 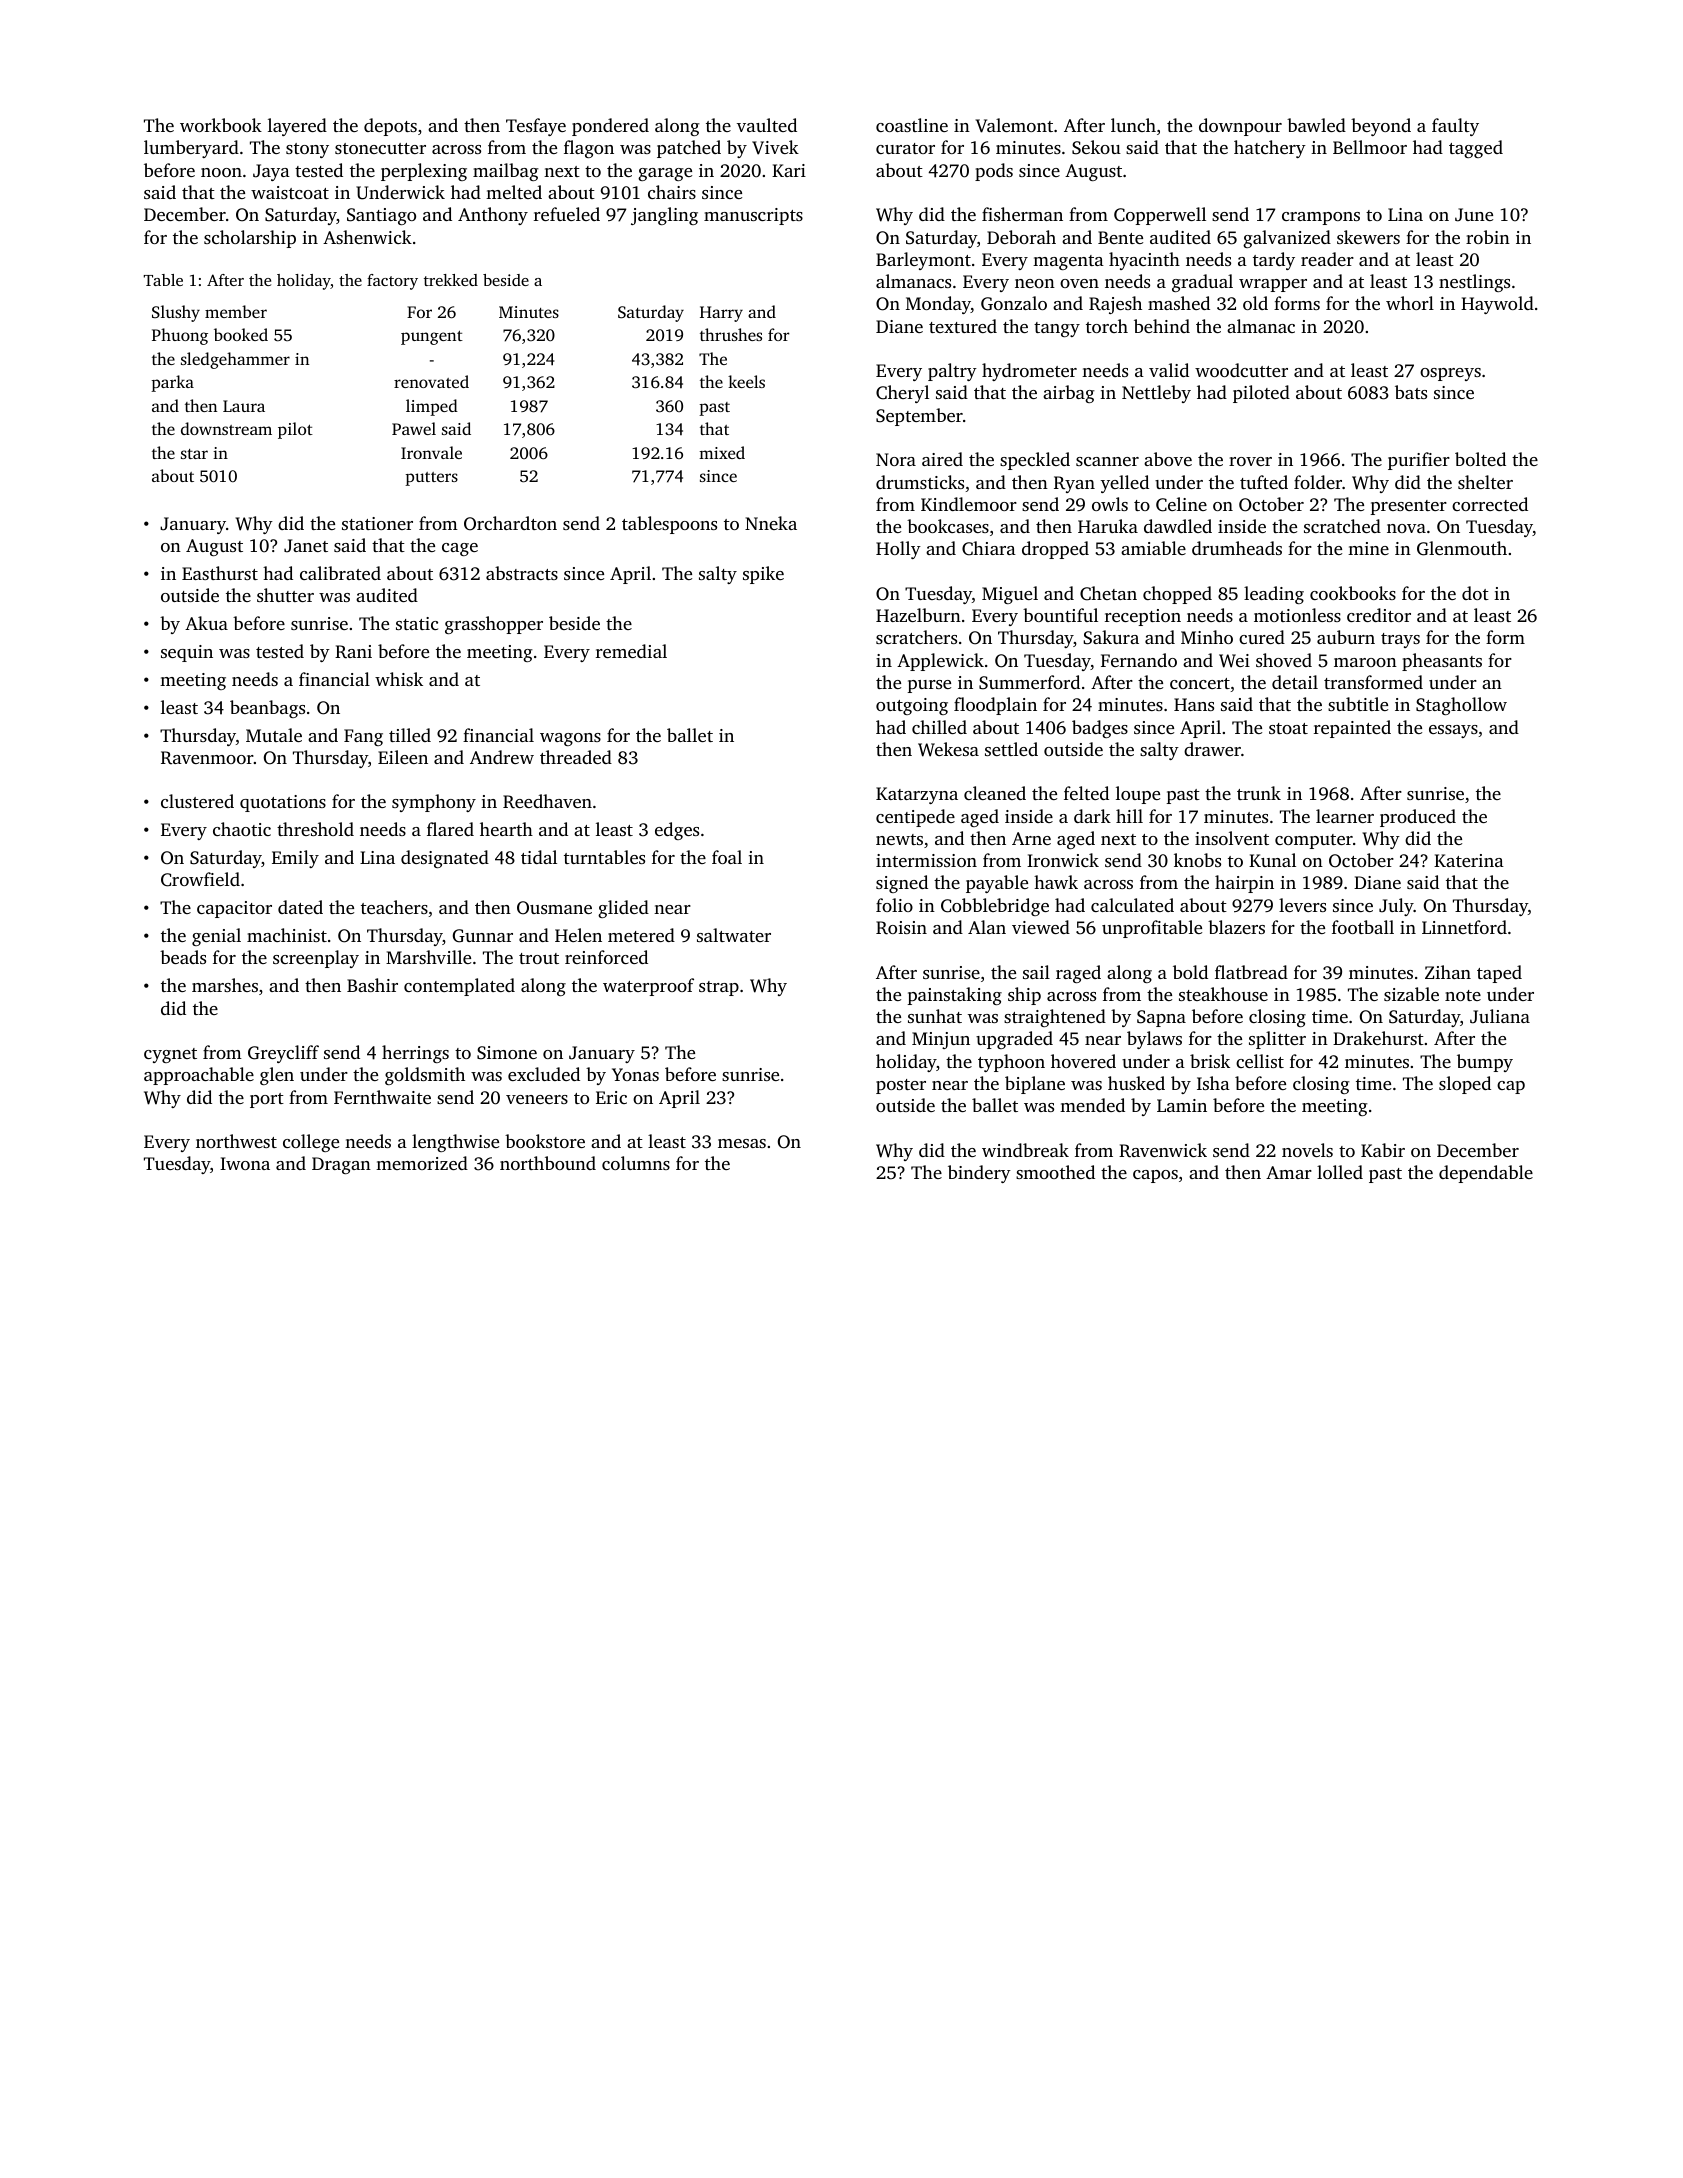 I want to click on bindery, so click(x=979, y=1174).
